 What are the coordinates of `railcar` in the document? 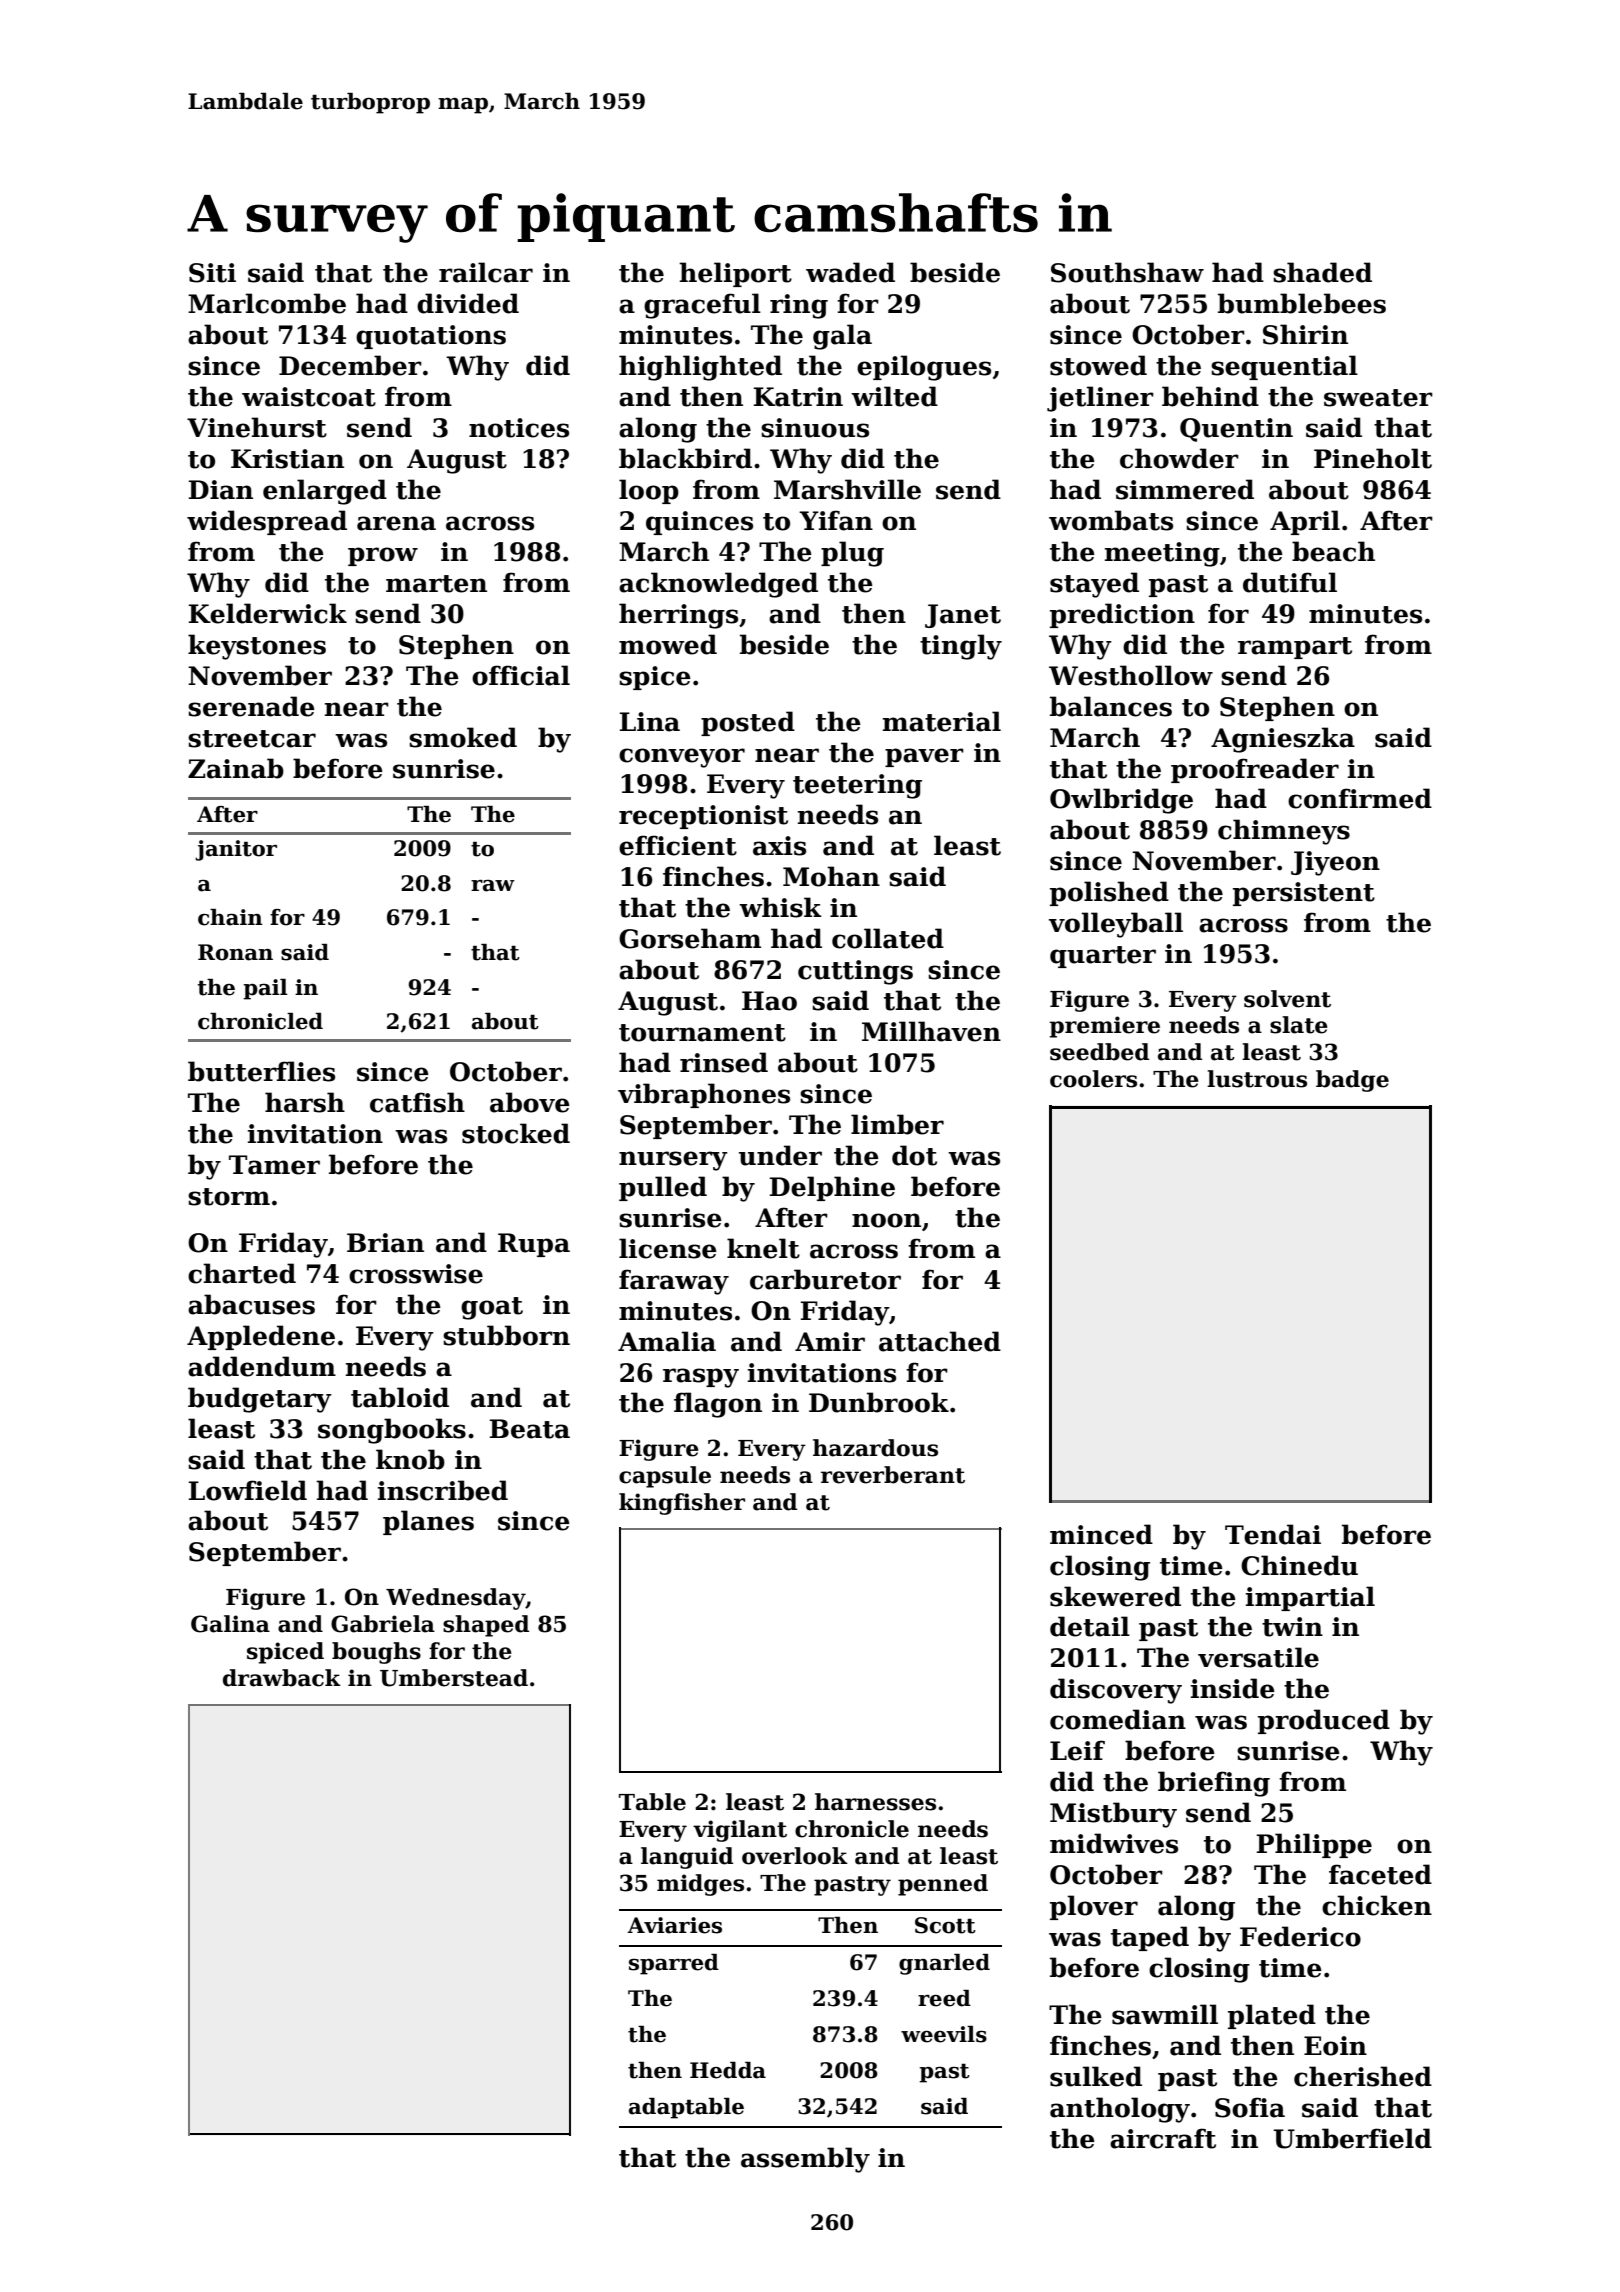 It's located at (486, 272).
